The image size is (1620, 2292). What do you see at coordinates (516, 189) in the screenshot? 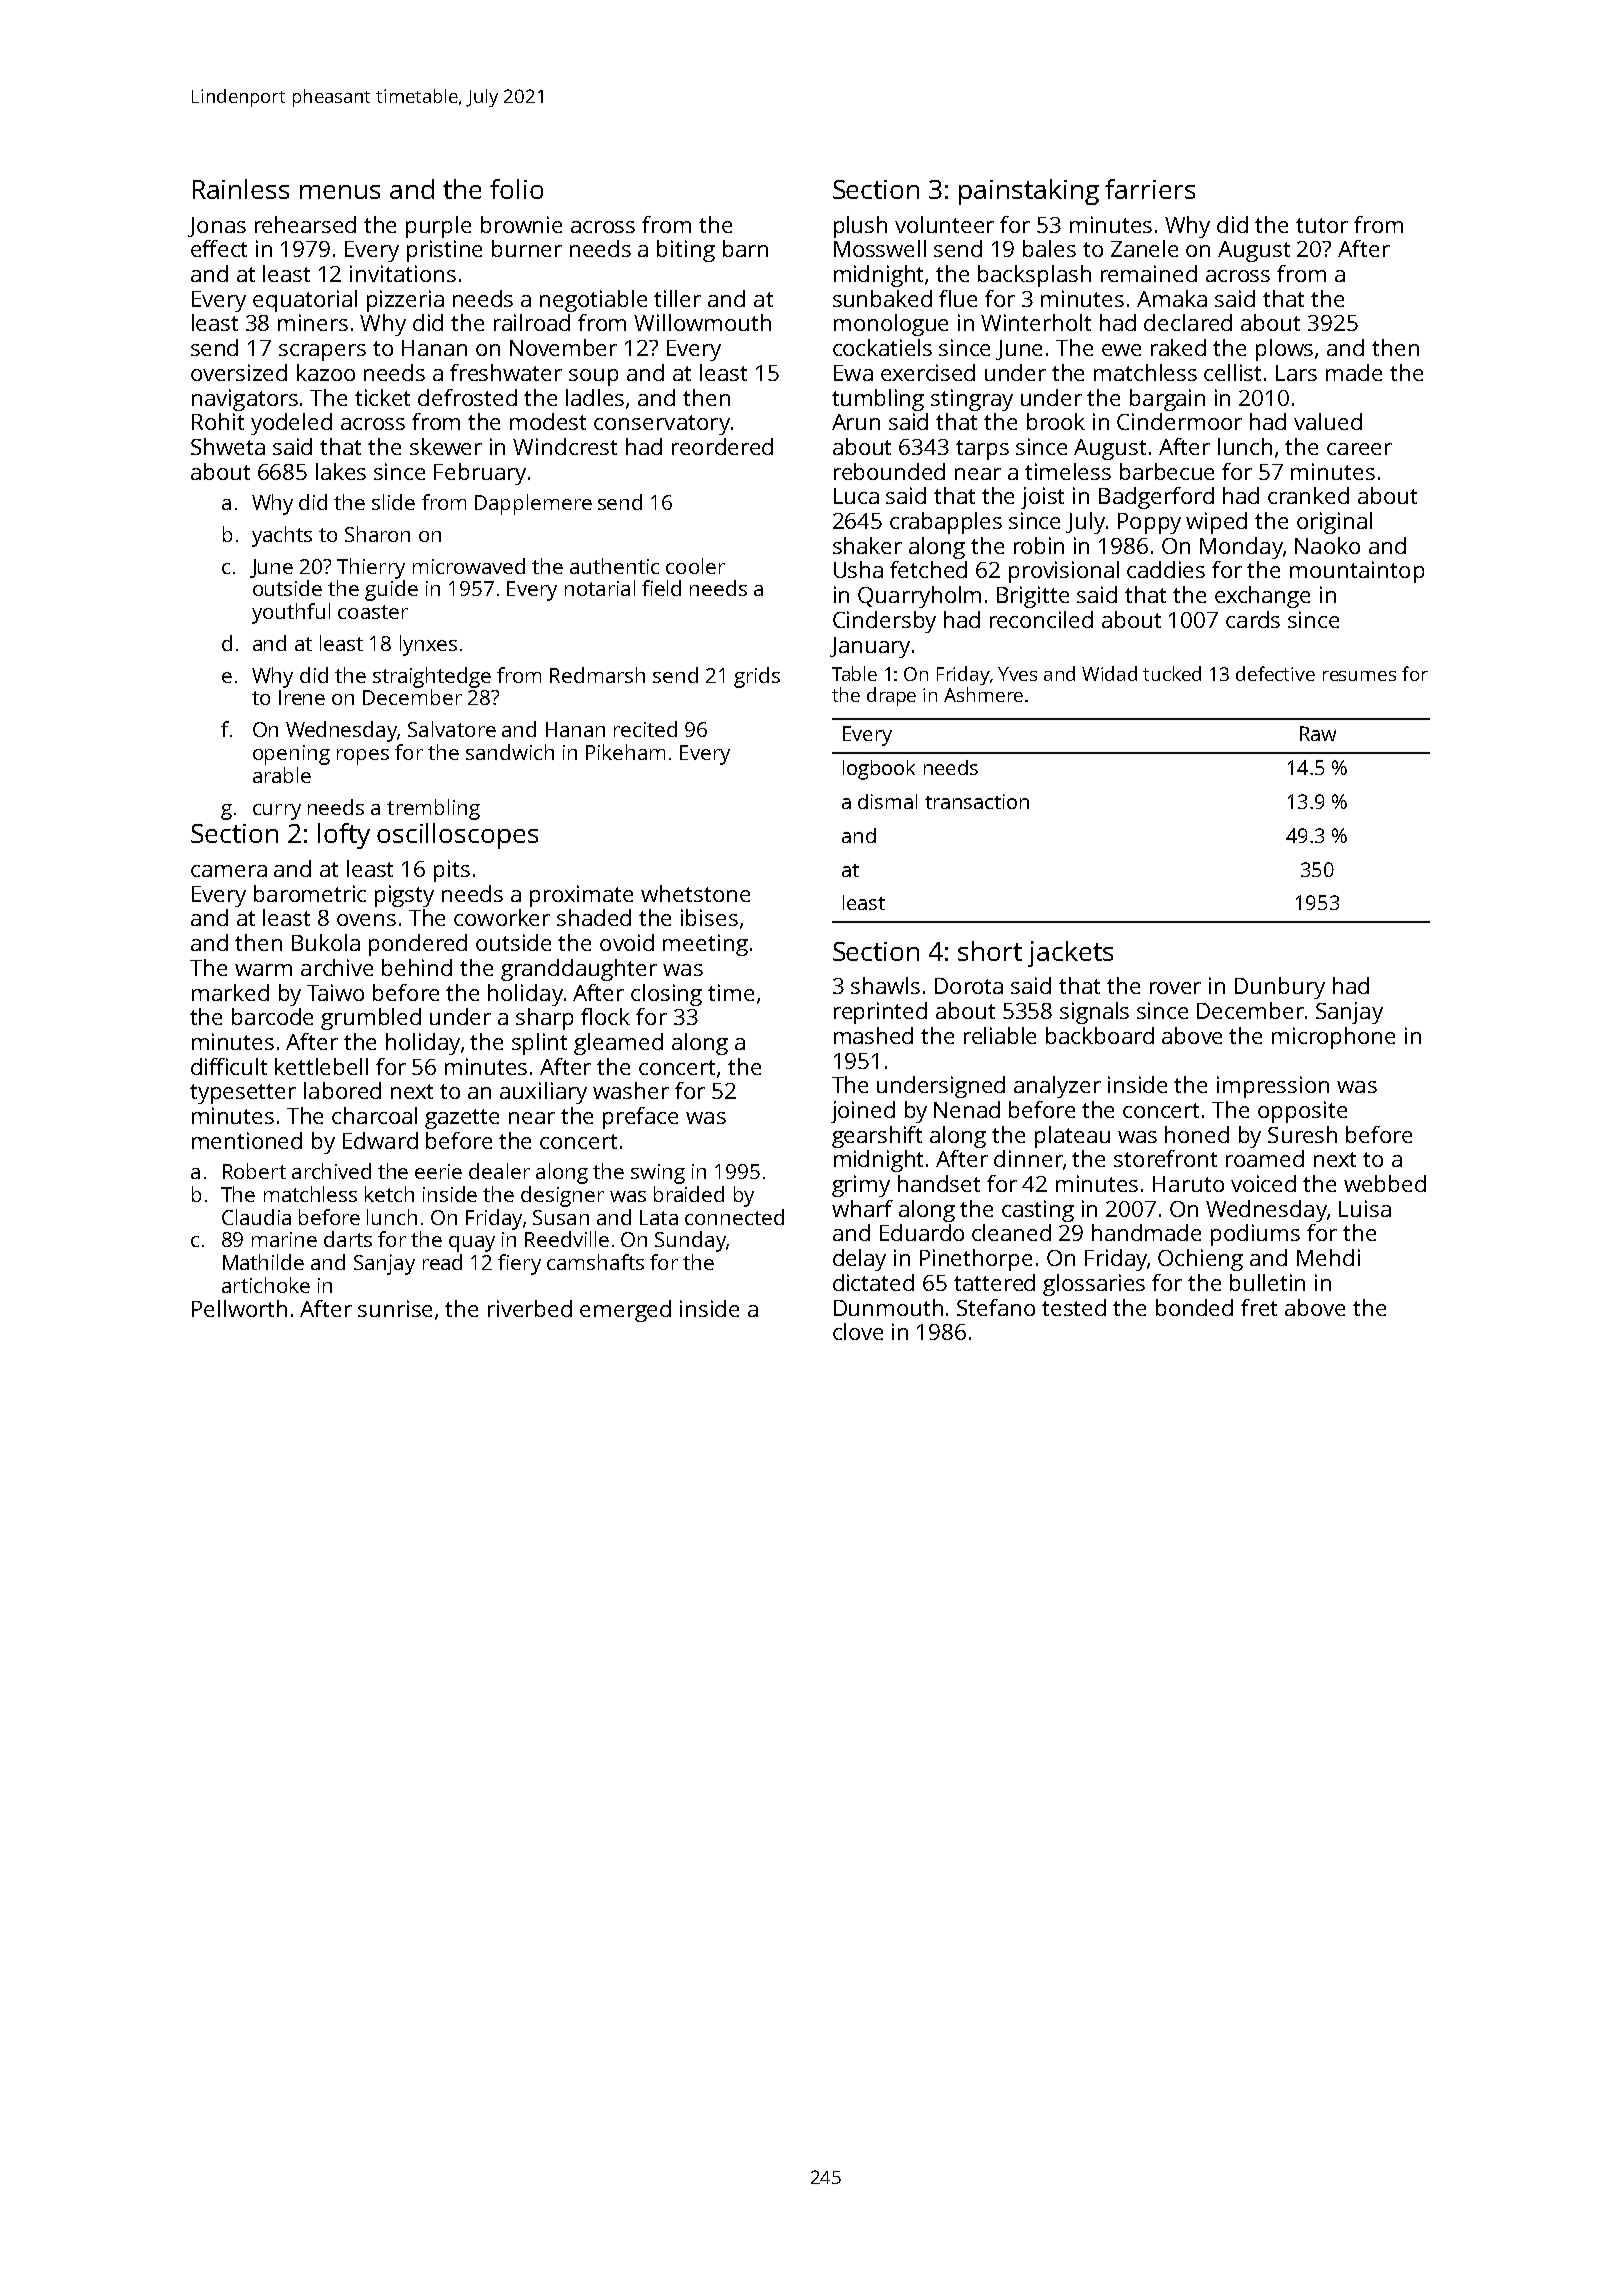
I see `folio` at bounding box center [516, 189].
